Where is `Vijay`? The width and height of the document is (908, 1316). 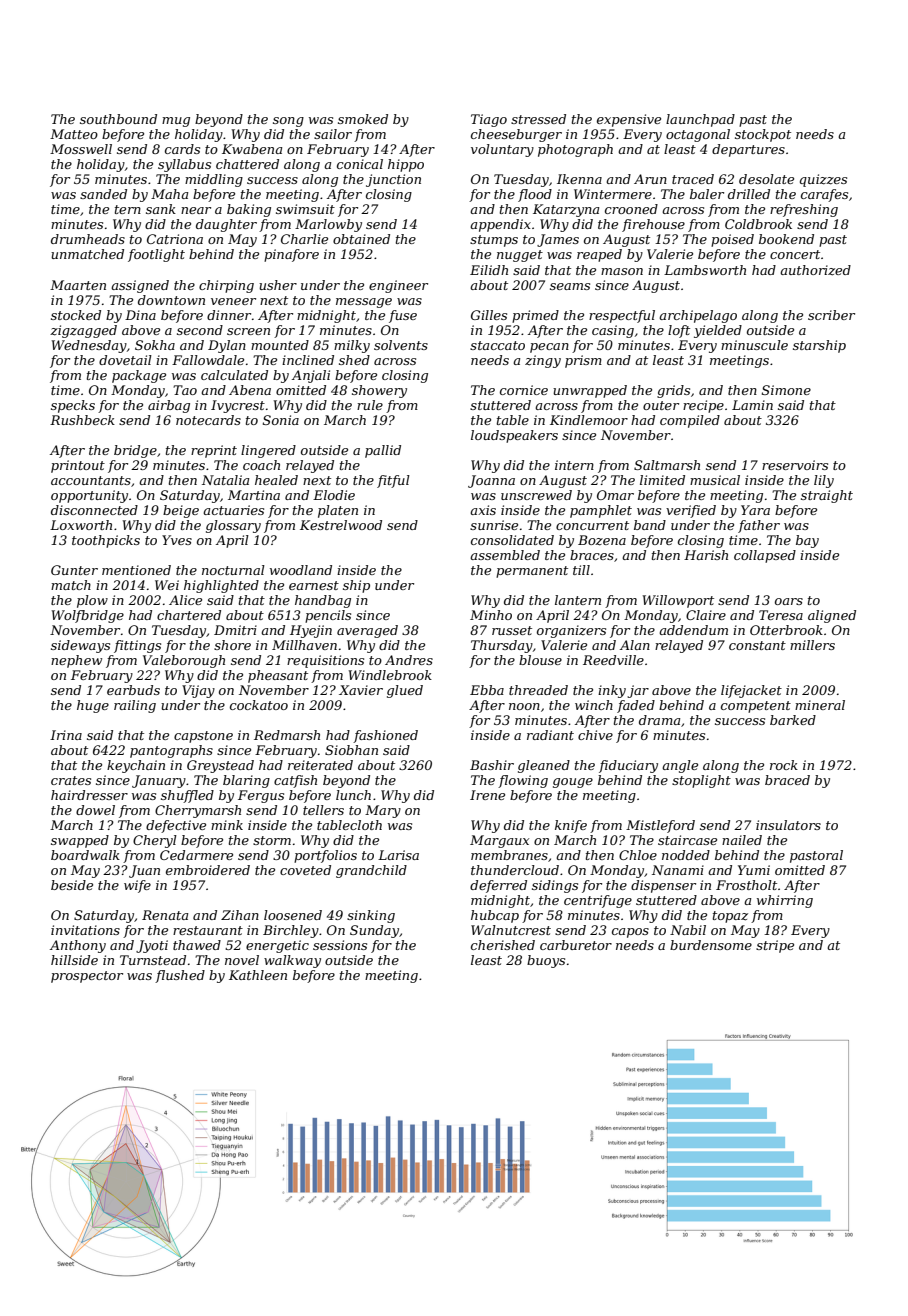
Vijay is located at coordinates (198, 691).
